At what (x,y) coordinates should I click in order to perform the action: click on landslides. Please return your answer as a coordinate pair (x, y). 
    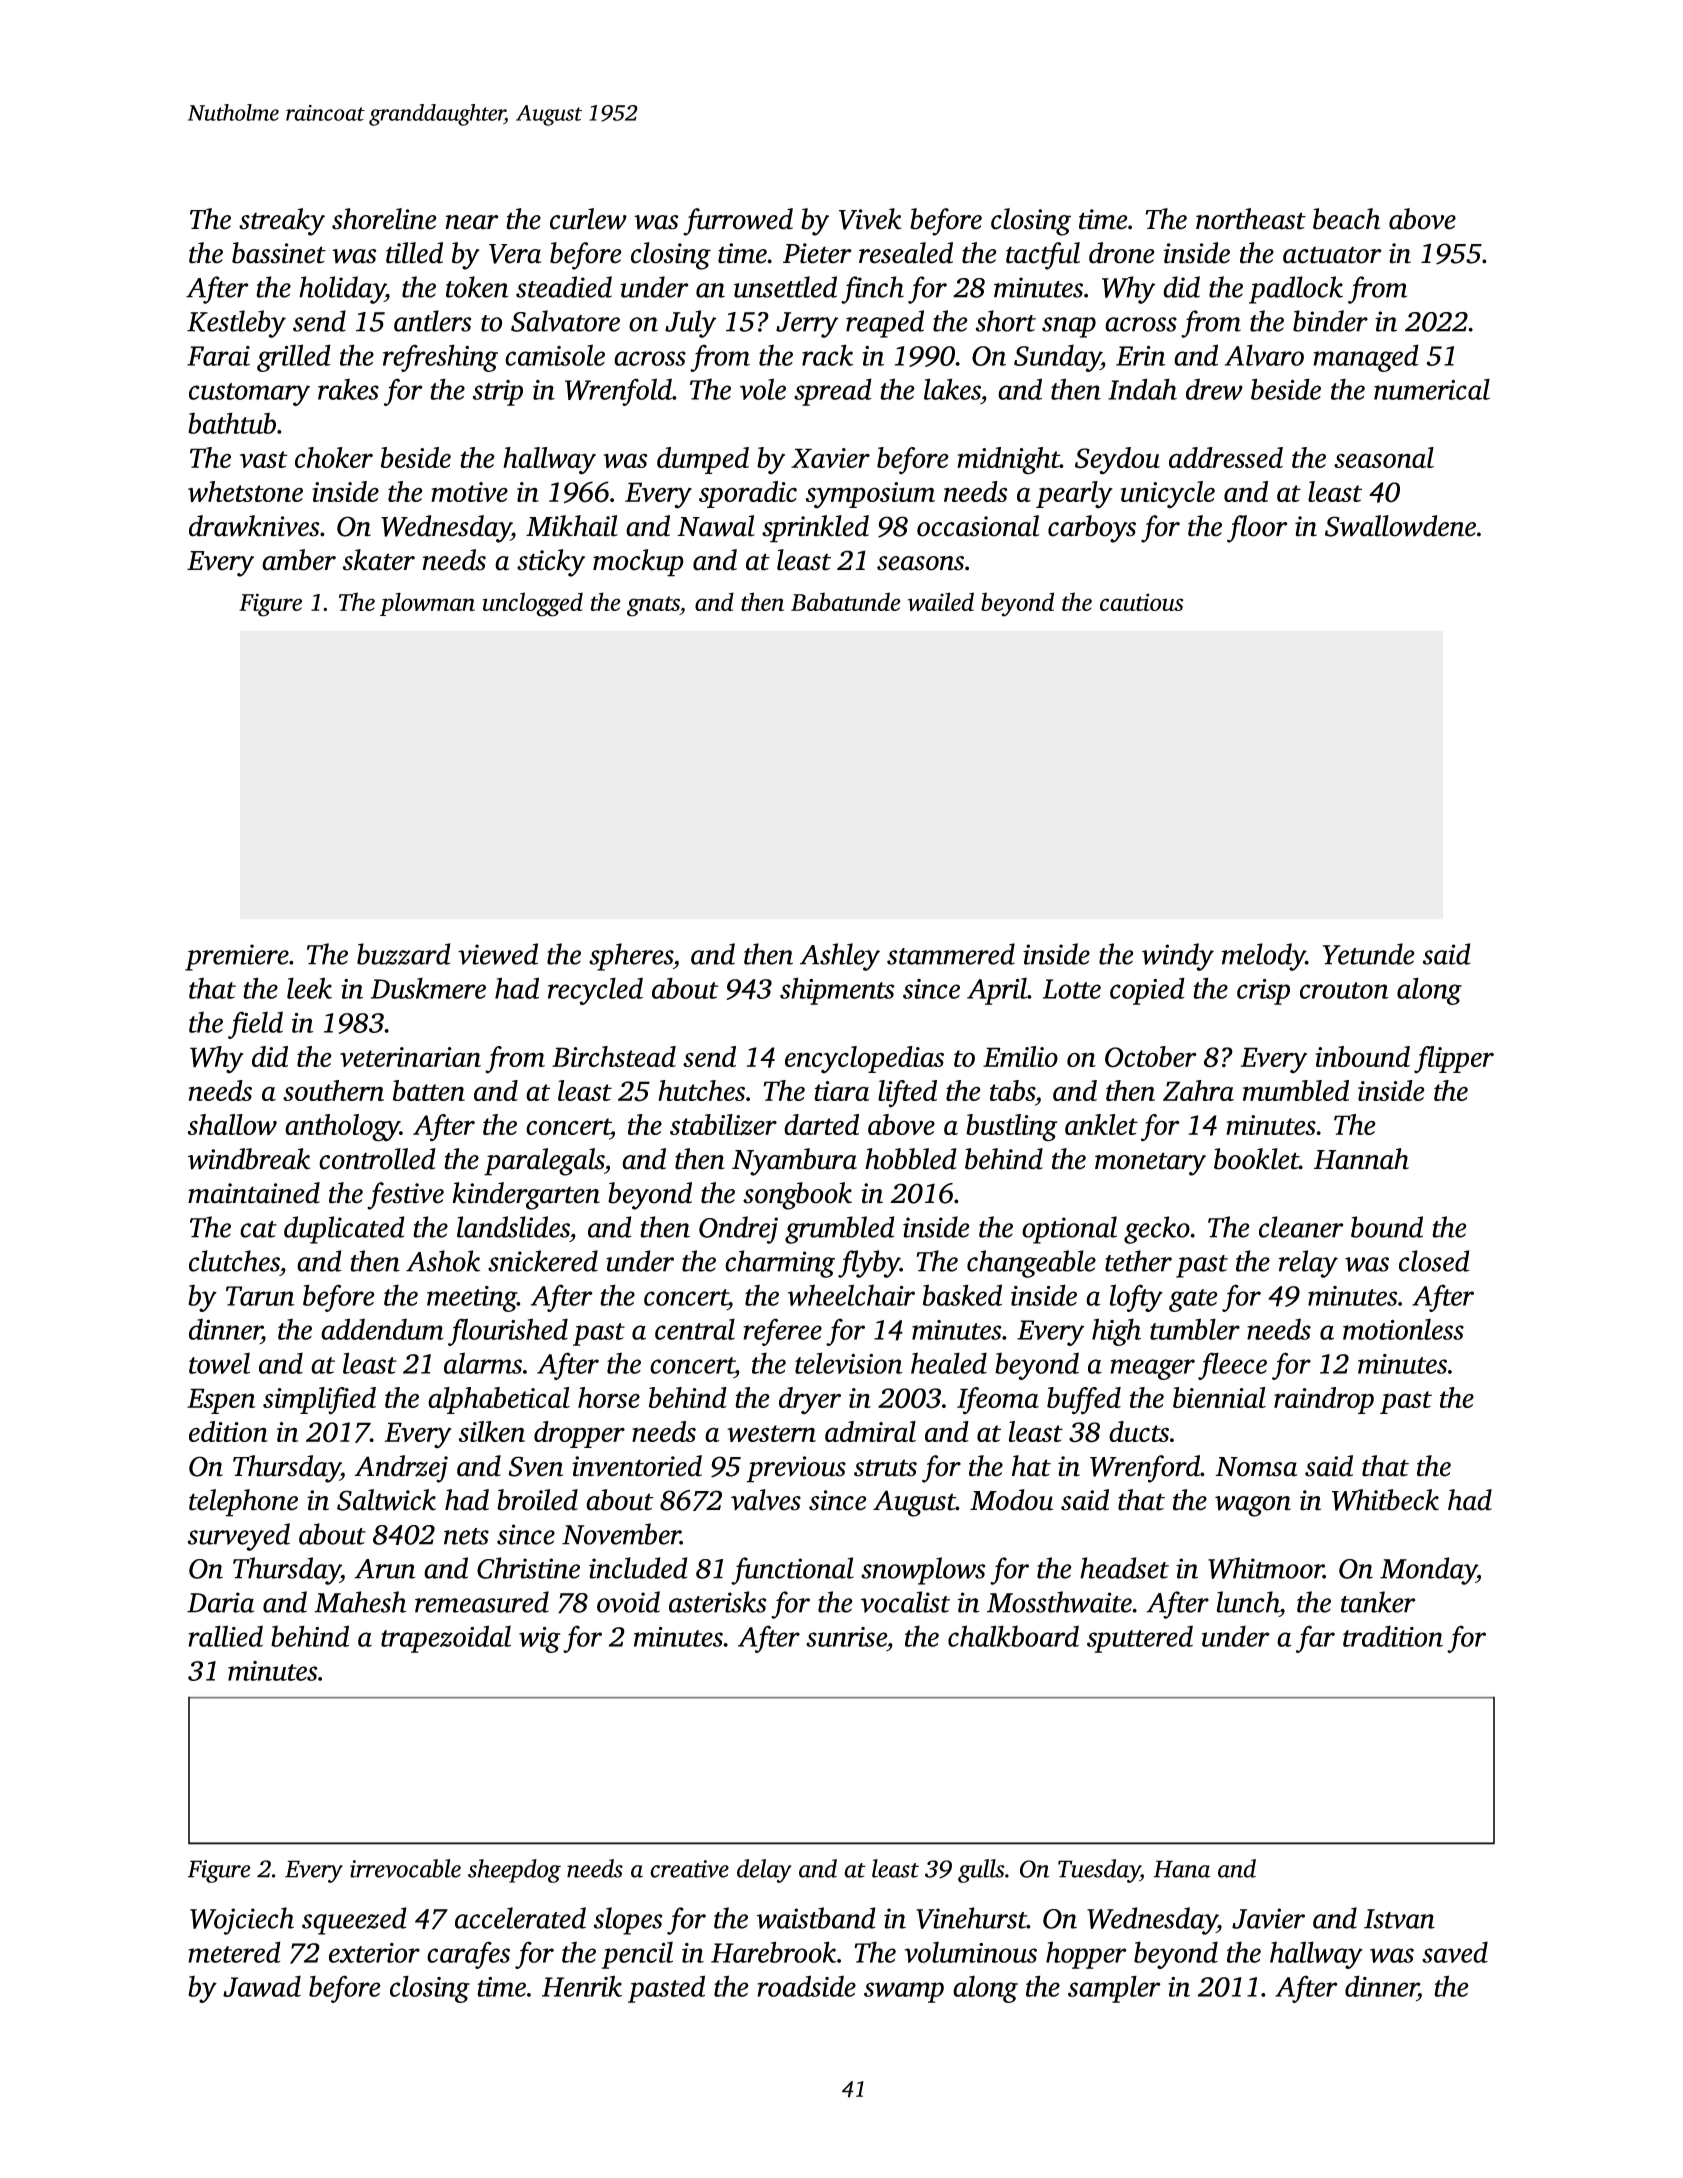
    Looking at the image, I should click on (513, 1227).
